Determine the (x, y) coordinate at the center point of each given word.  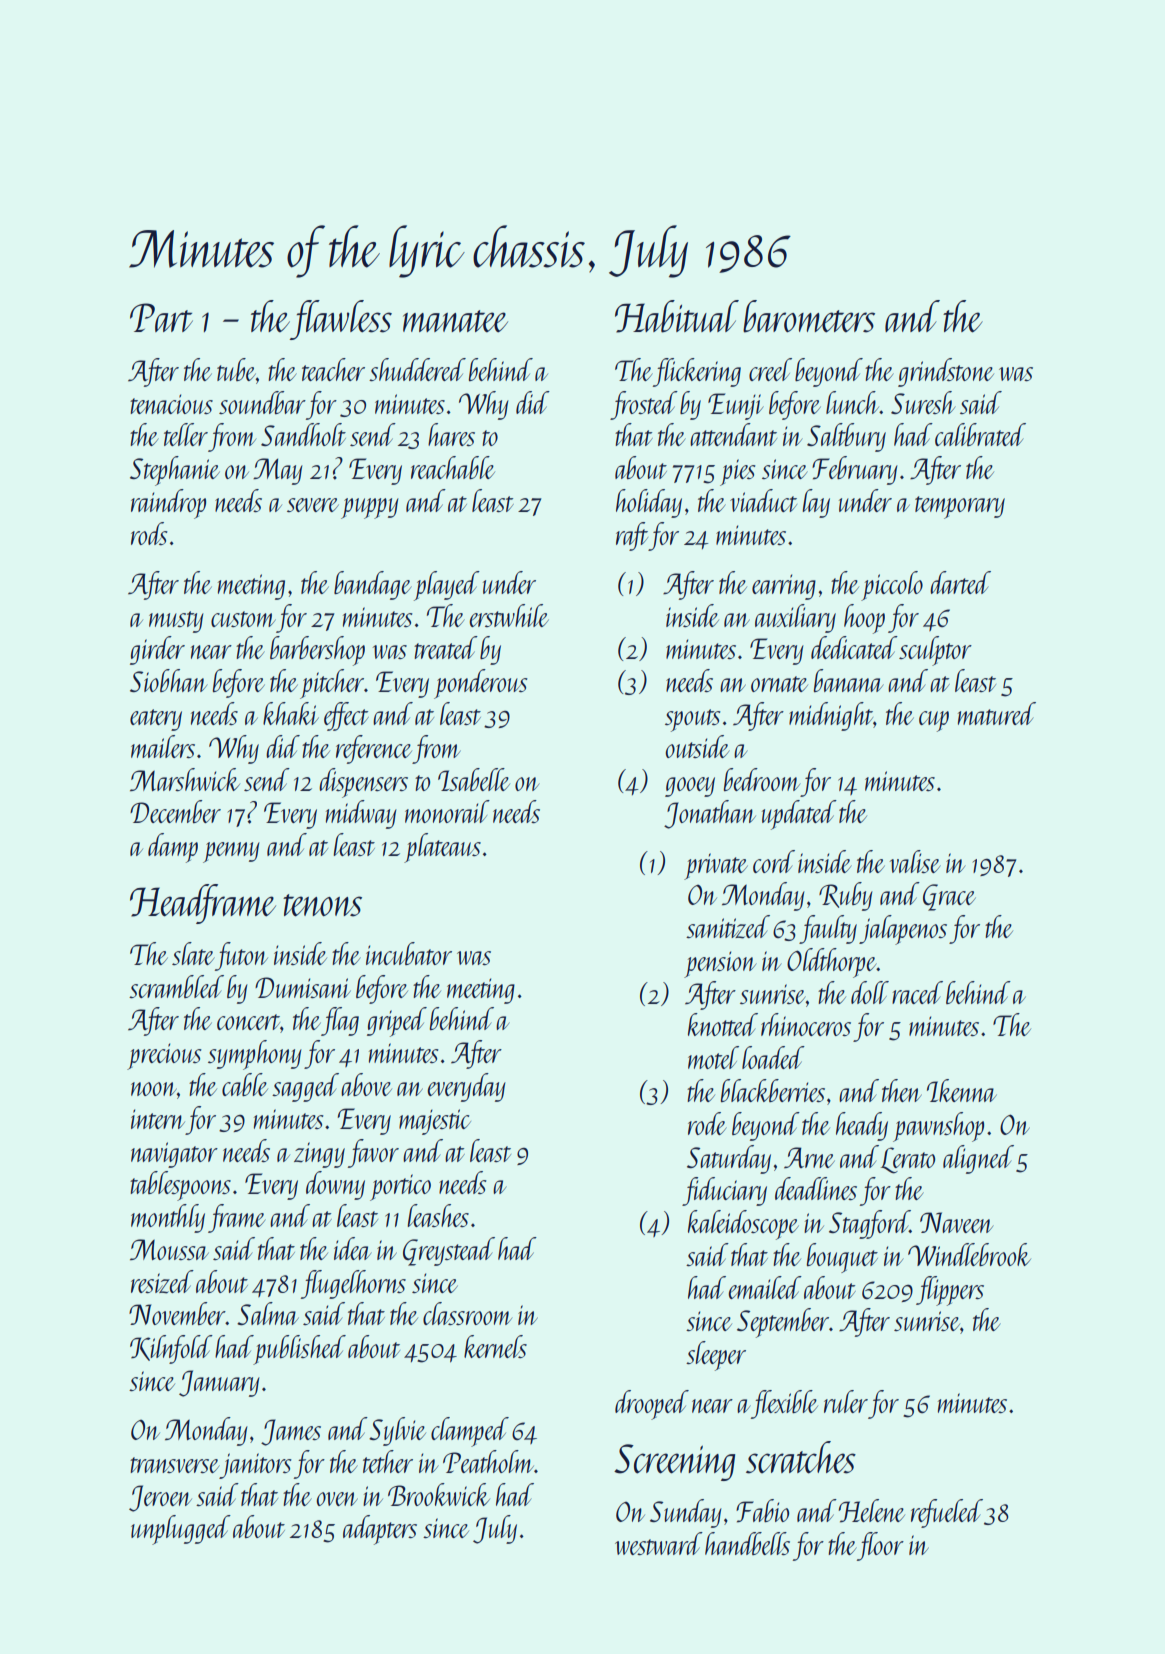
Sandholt (303, 434)
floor (880, 1546)
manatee (455, 321)
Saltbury (846, 437)
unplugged (181, 1530)
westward (659, 1543)
